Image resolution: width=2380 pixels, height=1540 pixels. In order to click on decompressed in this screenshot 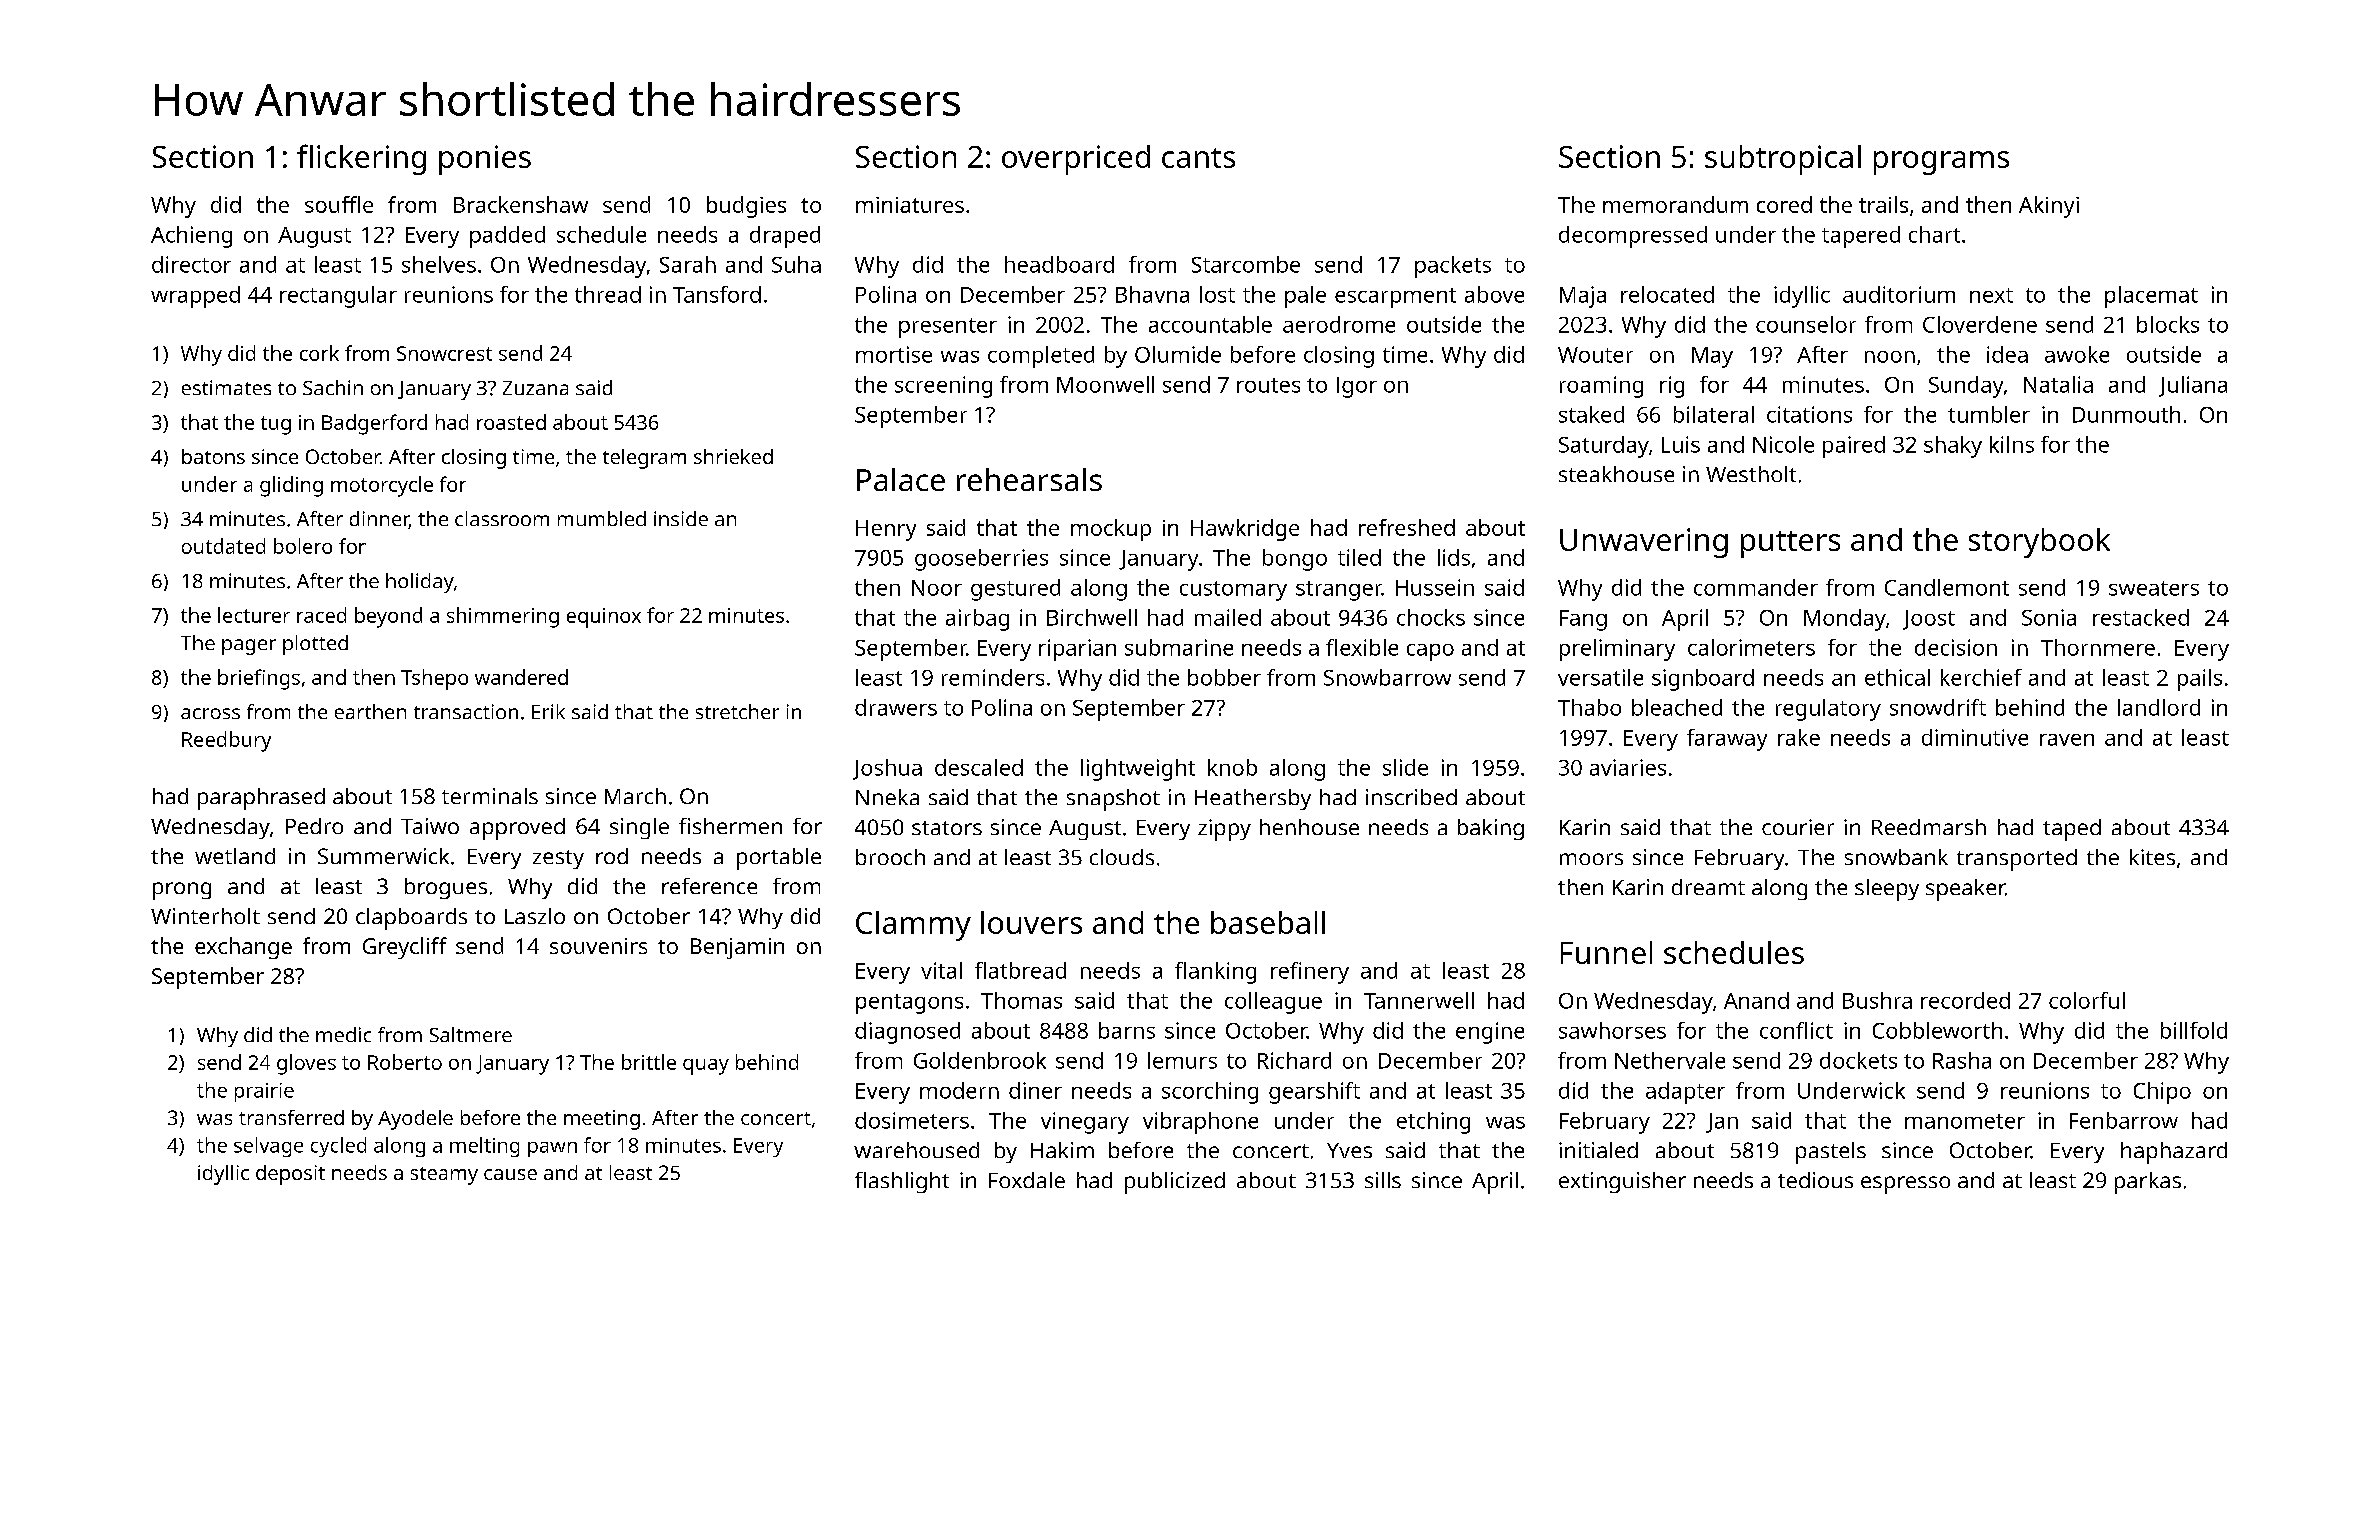, I will do `click(1633, 237)`.
